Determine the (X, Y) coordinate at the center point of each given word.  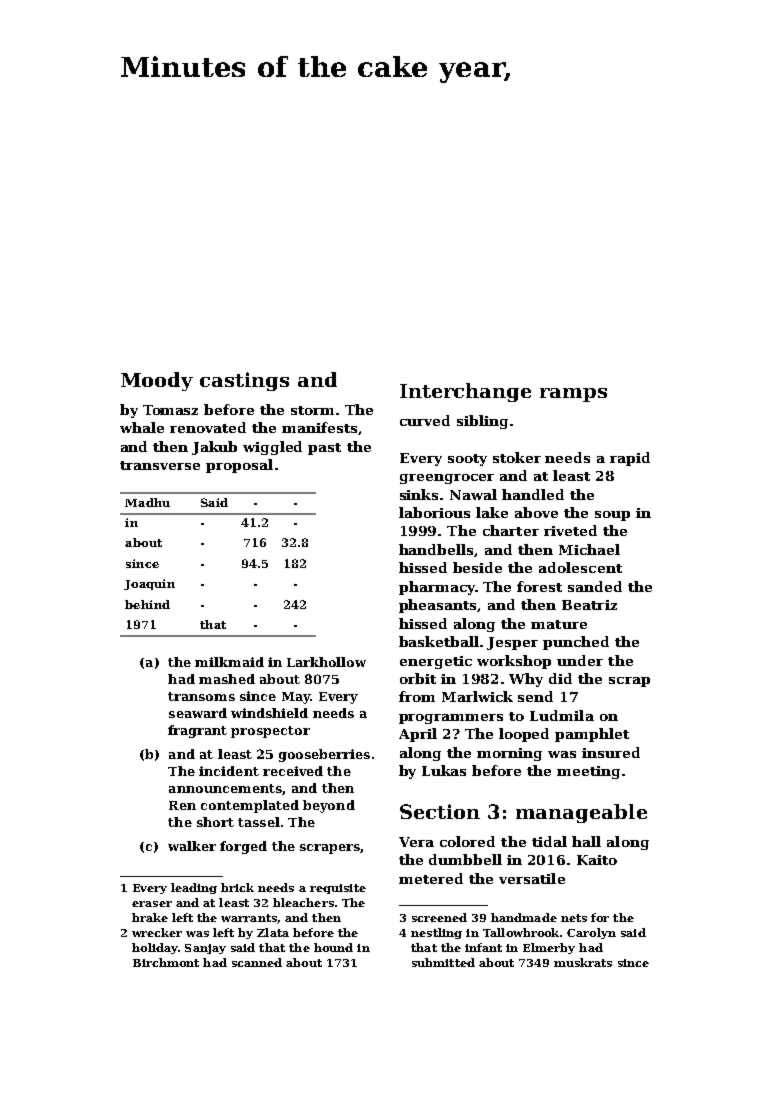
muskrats (583, 962)
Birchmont (166, 962)
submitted (443, 962)
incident (229, 771)
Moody (157, 381)
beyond (329, 806)
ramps (573, 395)
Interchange (465, 392)
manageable (581, 813)
